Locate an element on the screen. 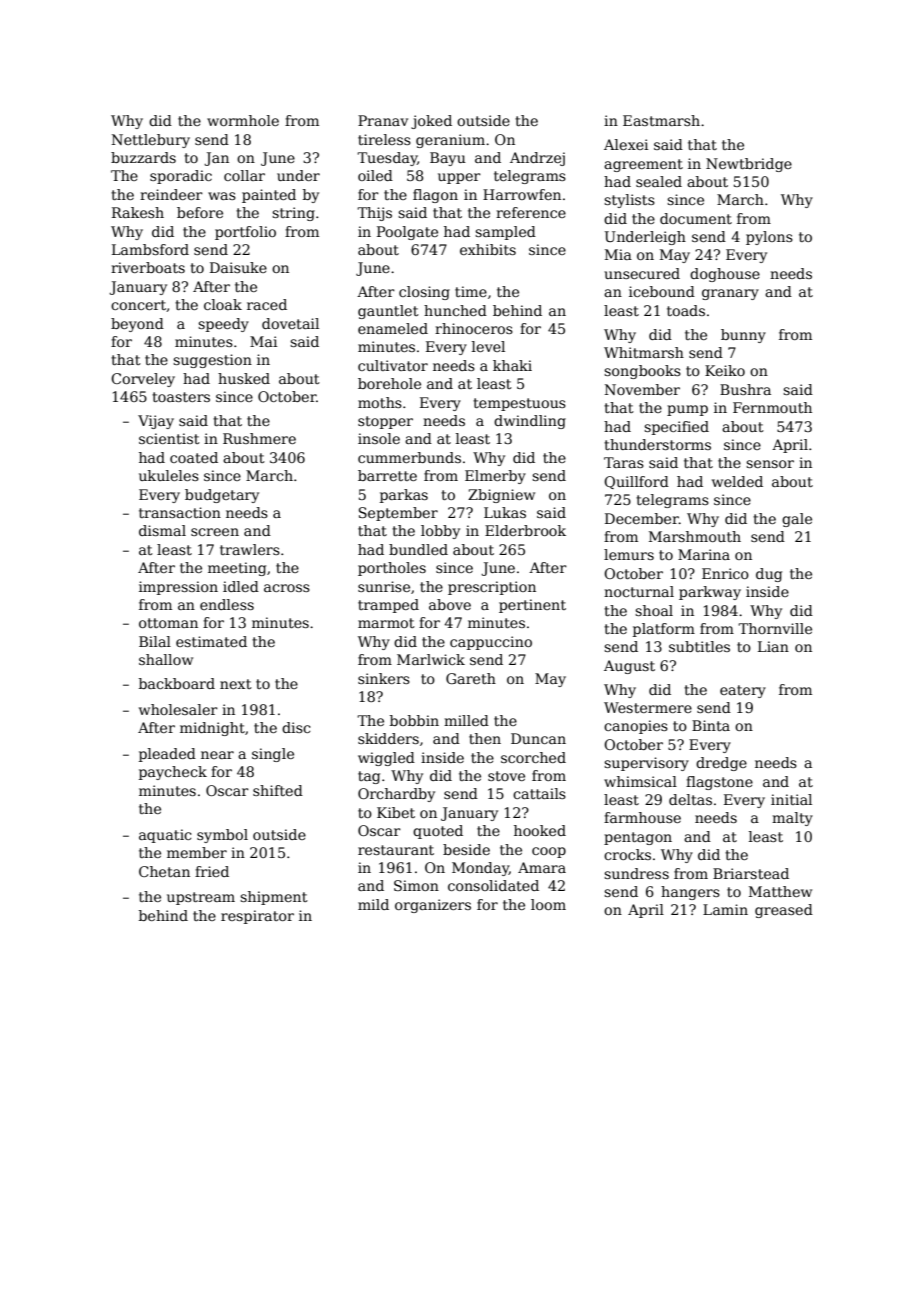 The height and width of the screenshot is (1308, 924). eatery is located at coordinates (743, 691).
